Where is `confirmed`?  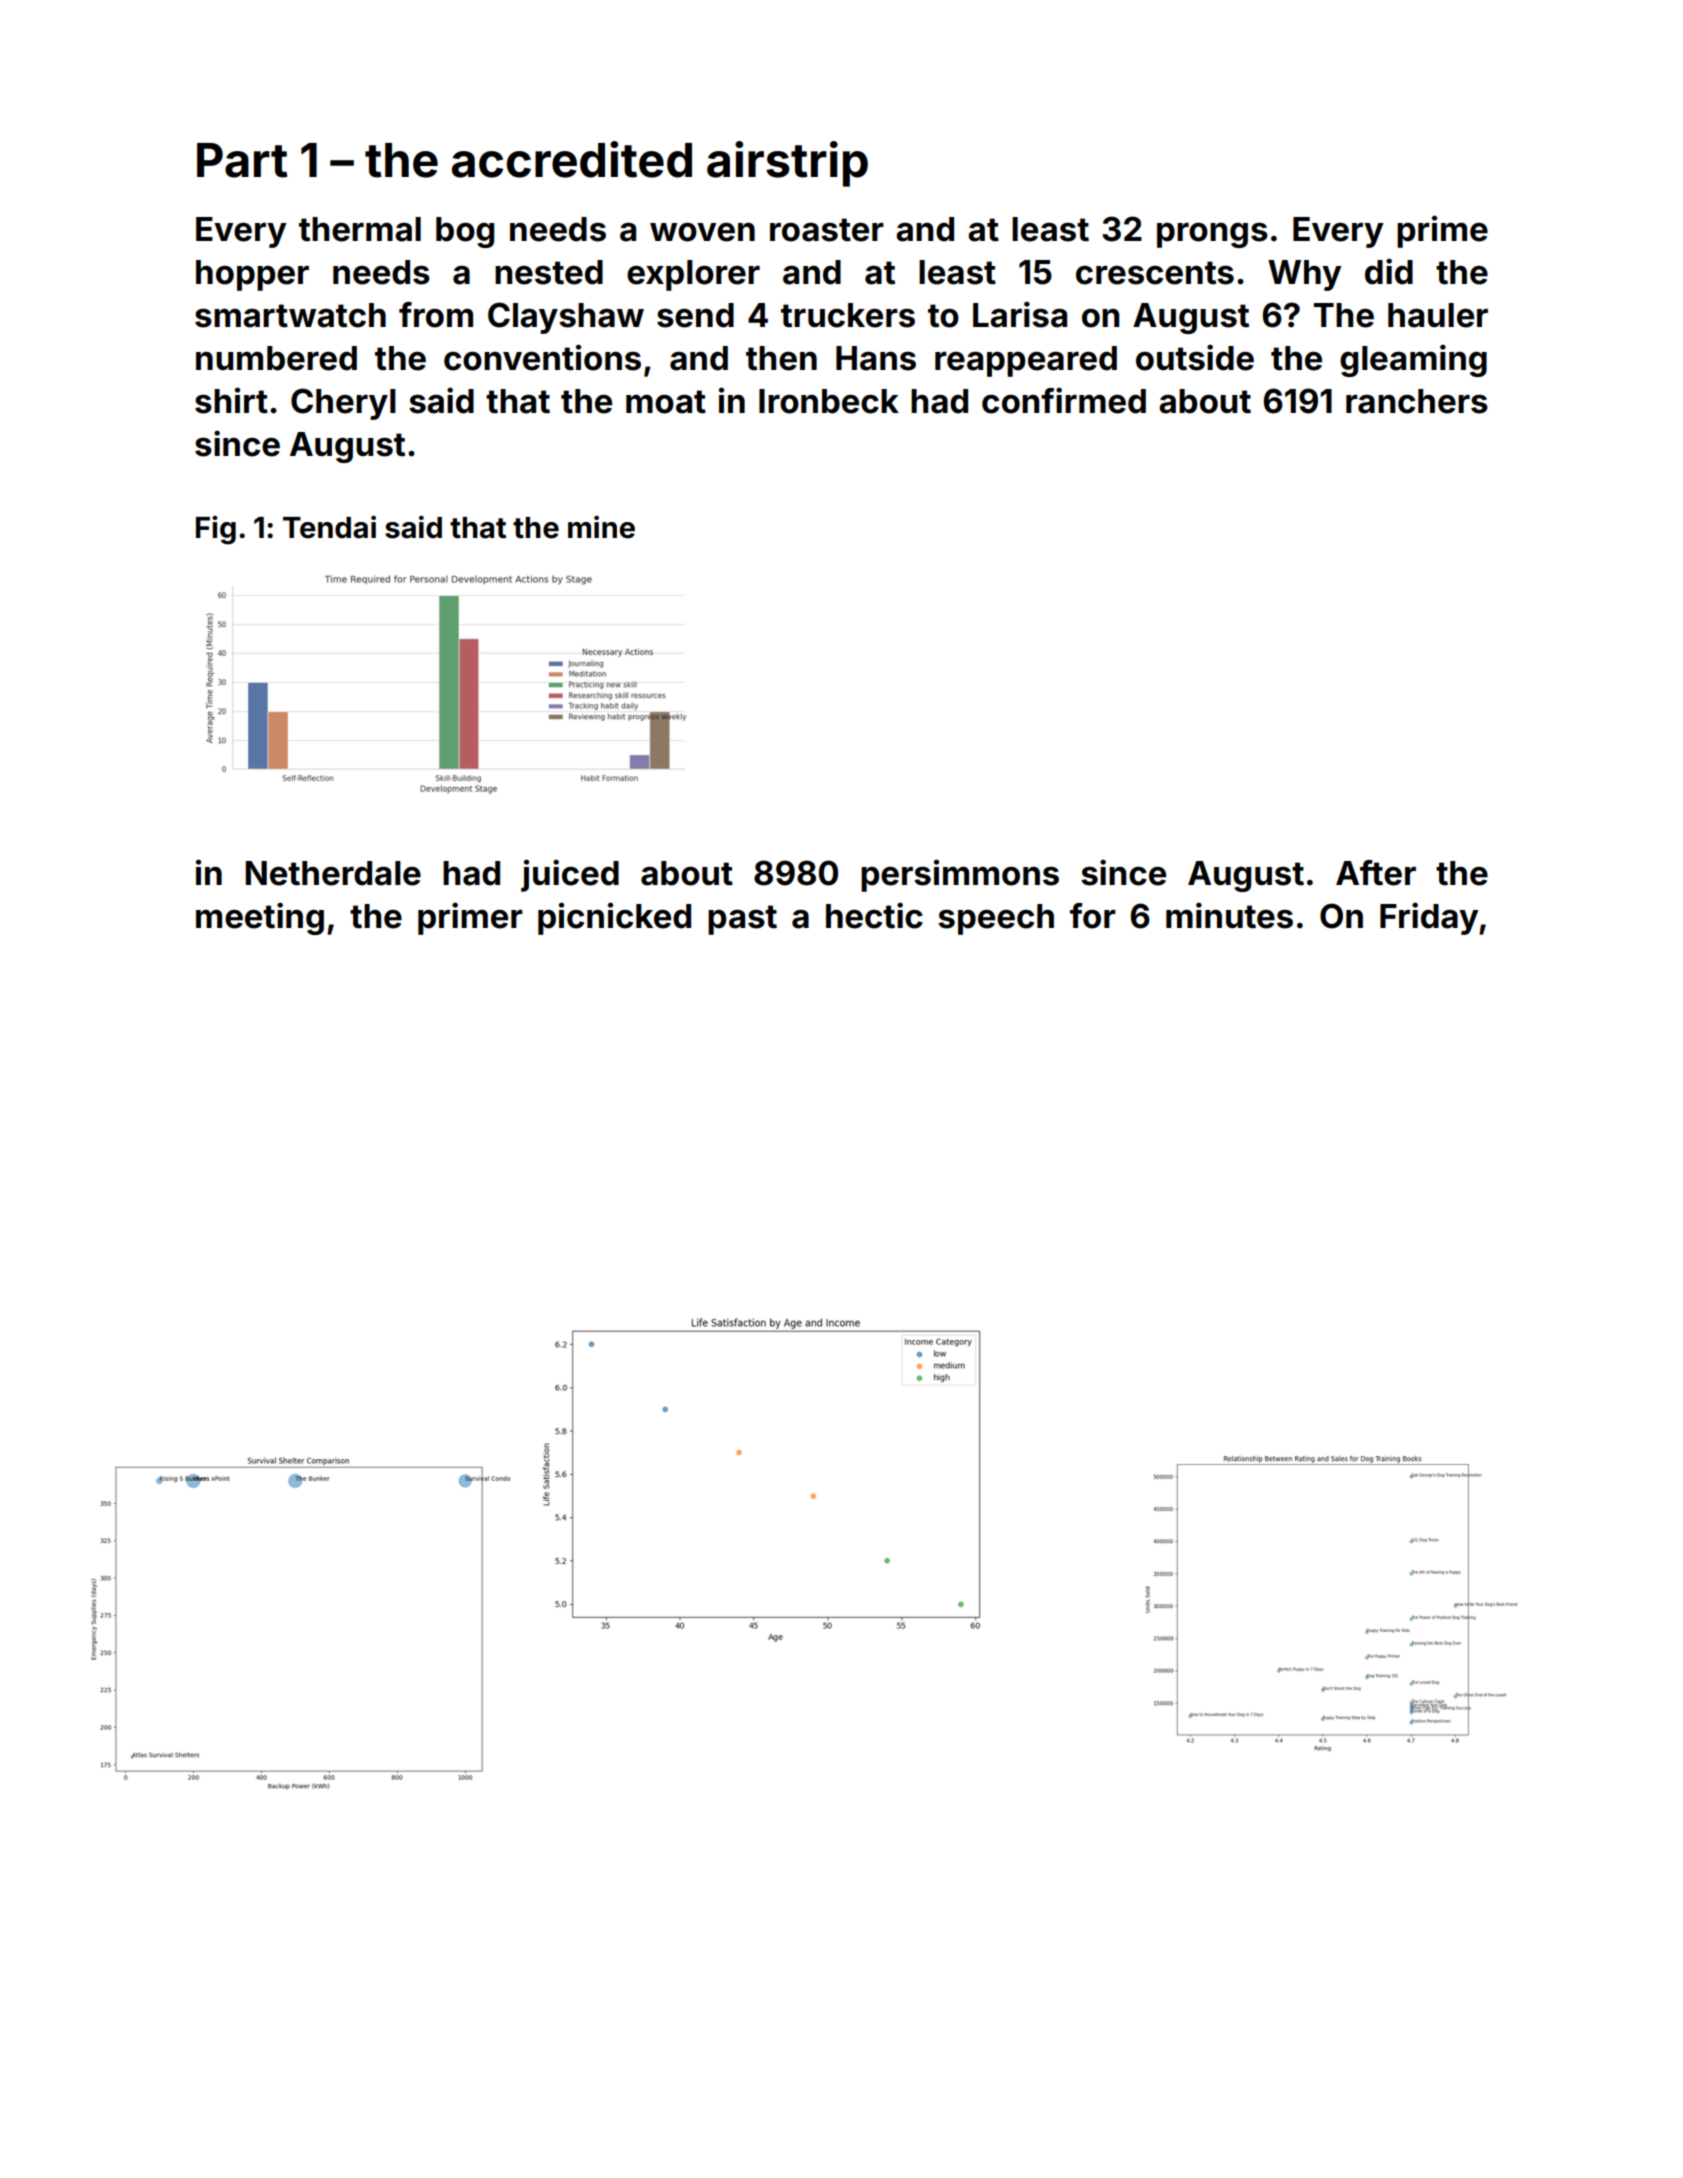
confirmed is located at coordinates (1064, 400).
